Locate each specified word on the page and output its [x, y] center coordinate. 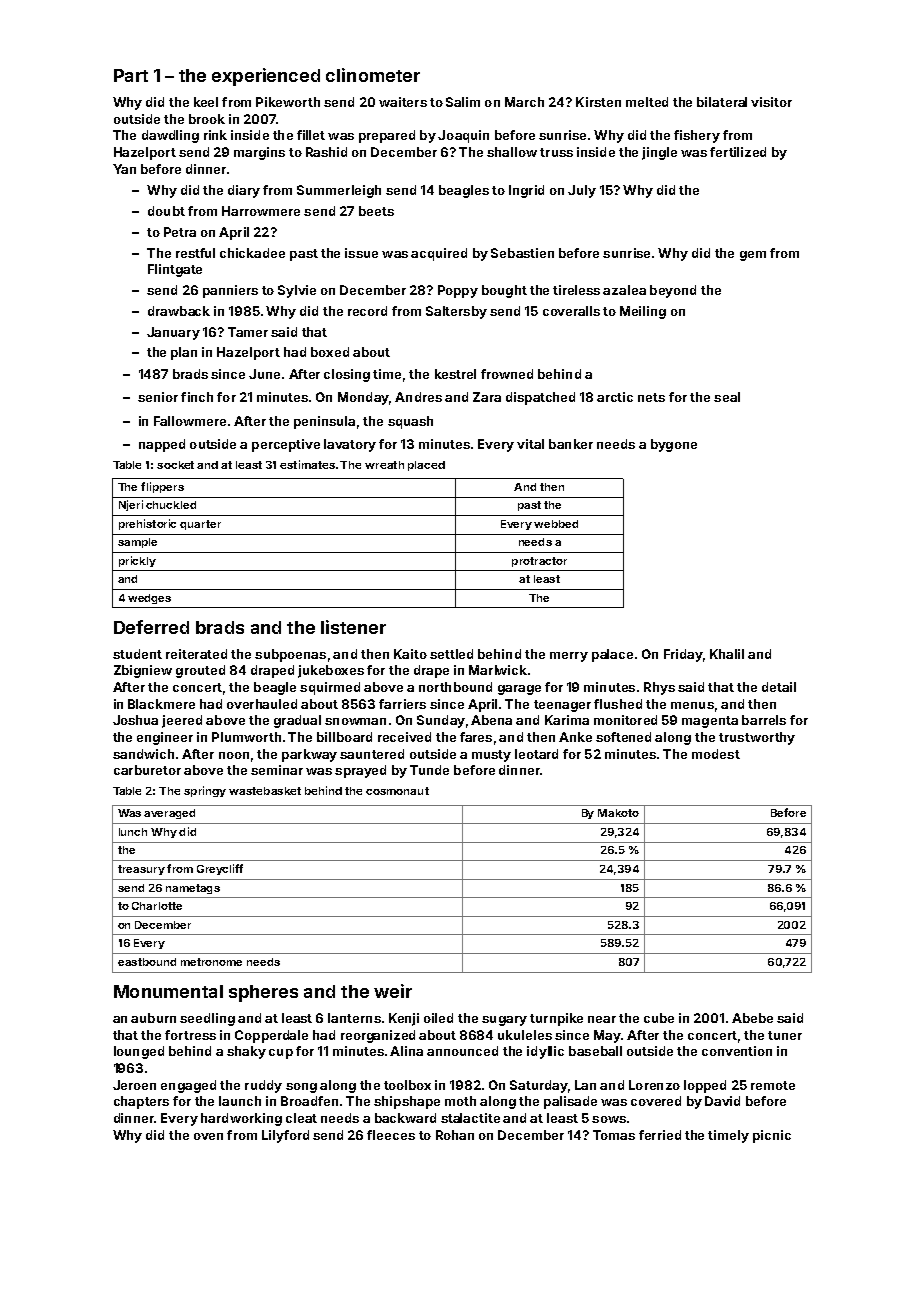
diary [244, 191]
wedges [149, 599]
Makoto [618, 813]
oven [208, 1136]
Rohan [455, 1135]
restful [195, 253]
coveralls [571, 311]
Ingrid [526, 191]
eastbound [147, 962]
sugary [504, 1021]
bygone [674, 445]
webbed [556, 524]
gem [753, 256]
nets [651, 397]
